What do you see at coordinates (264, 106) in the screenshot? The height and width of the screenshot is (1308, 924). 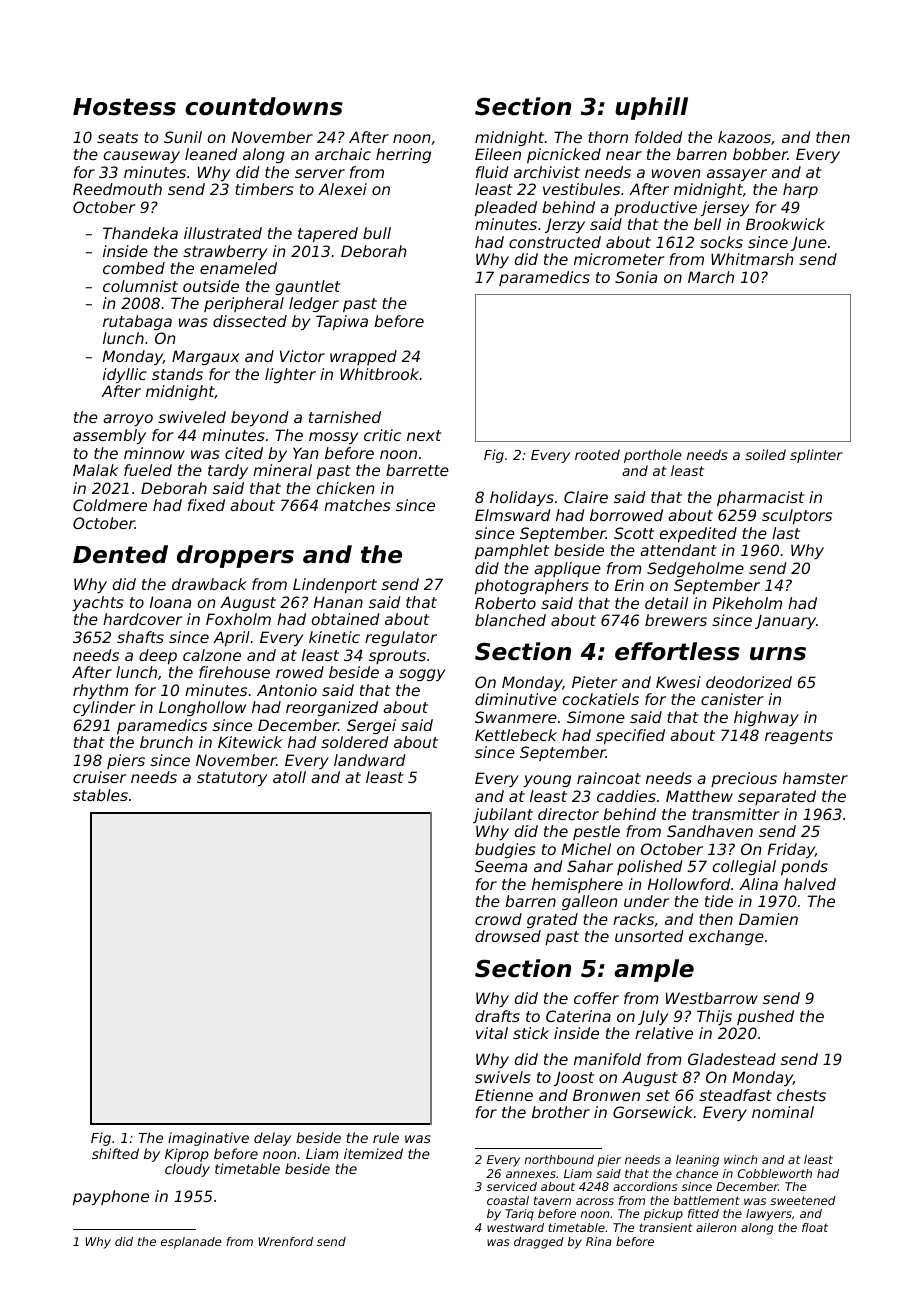 I see `countdowns` at bounding box center [264, 106].
